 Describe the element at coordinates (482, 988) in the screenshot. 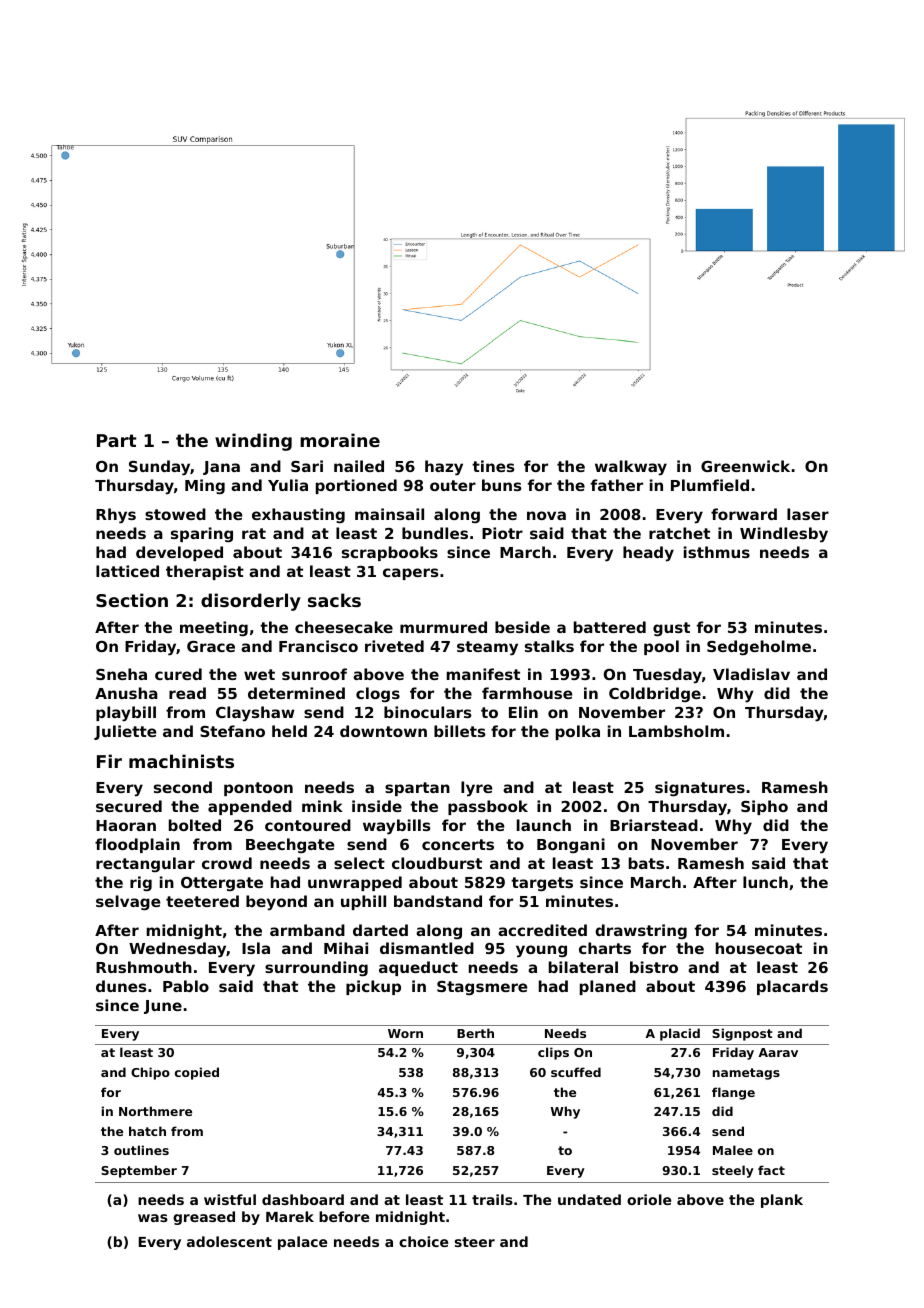

I see `Stagsmere` at that location.
